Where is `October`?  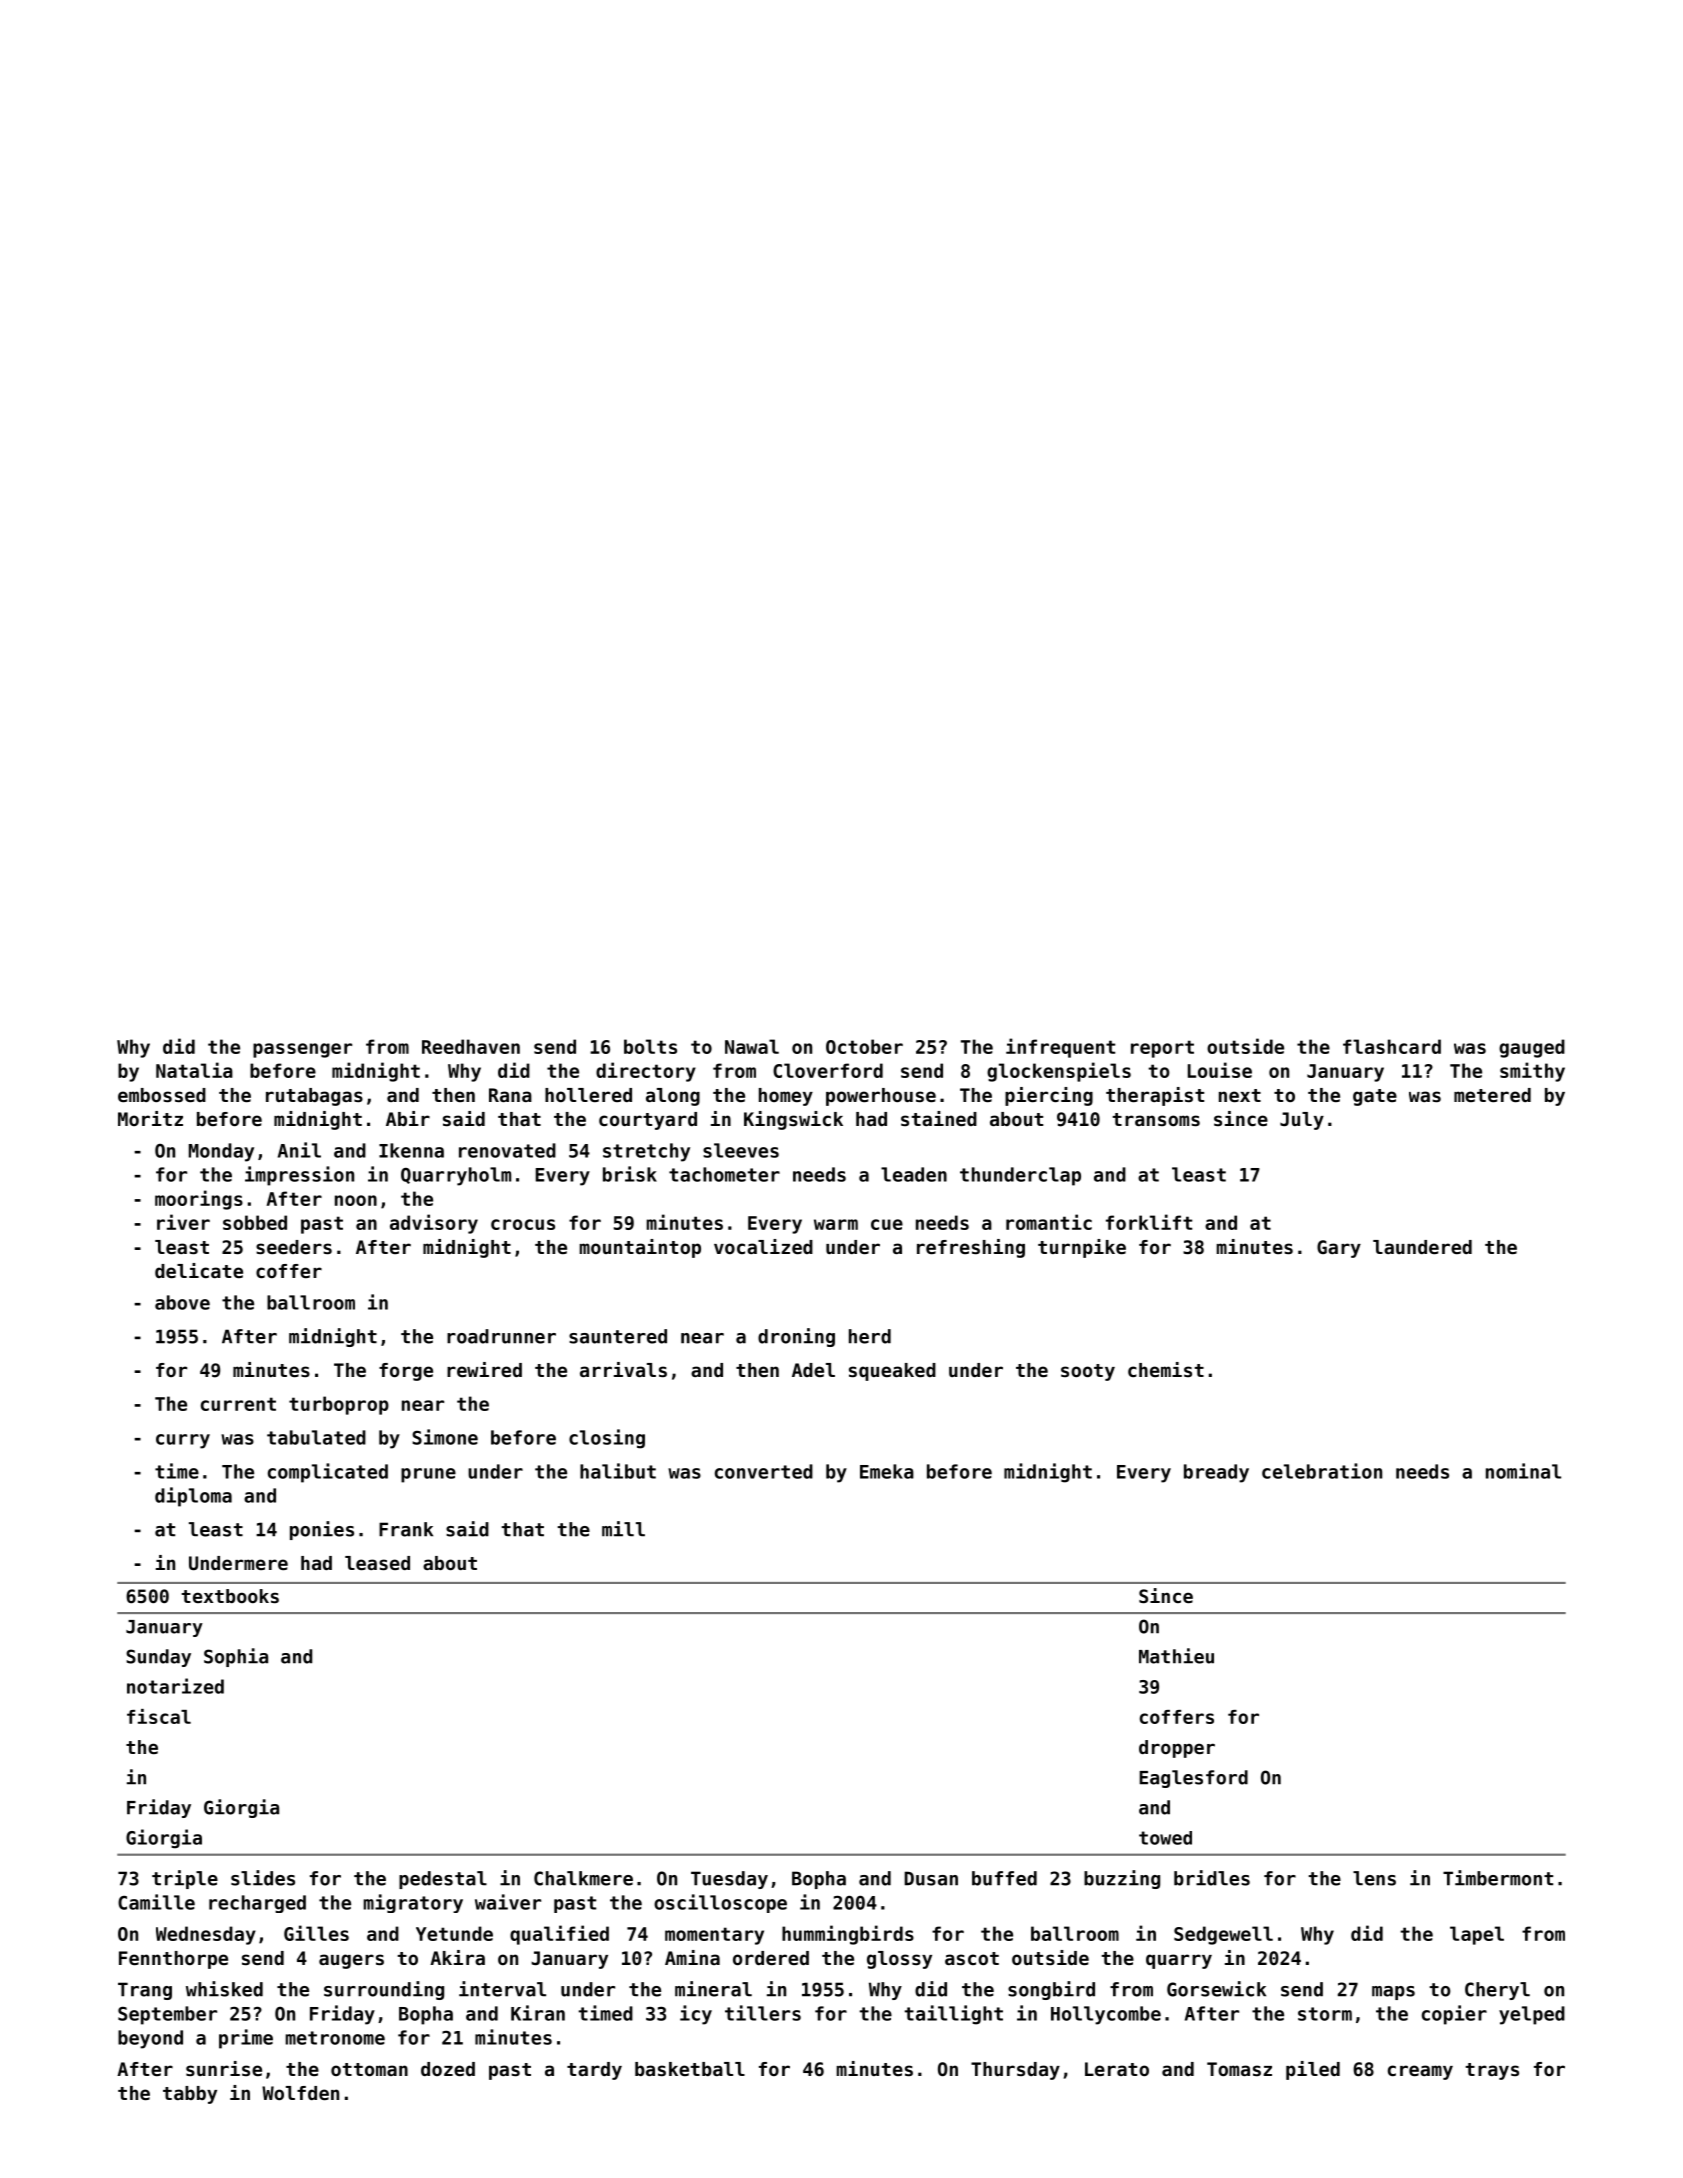
October is located at coordinates (864, 1046).
